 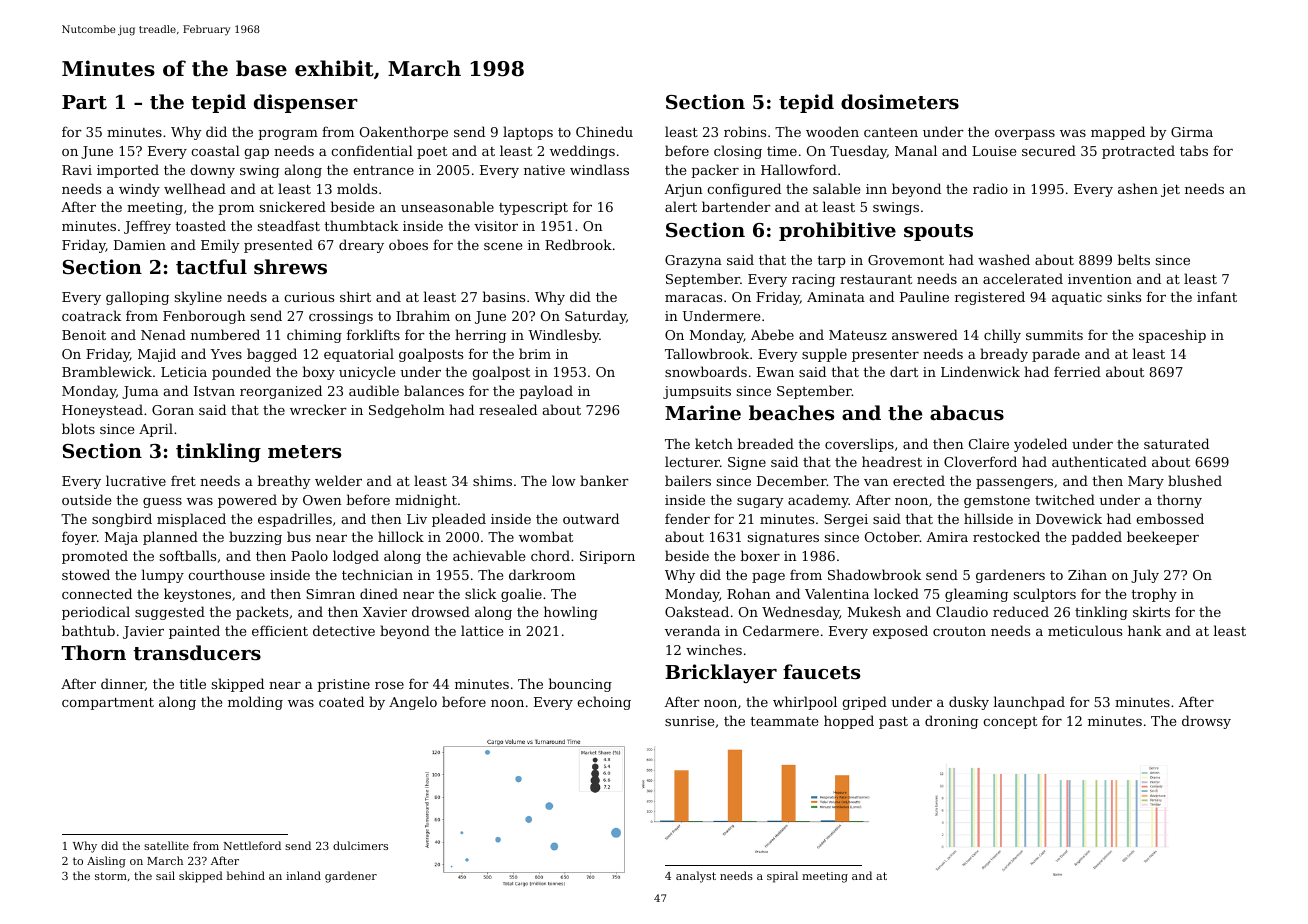 I want to click on mapped, so click(x=1118, y=133).
